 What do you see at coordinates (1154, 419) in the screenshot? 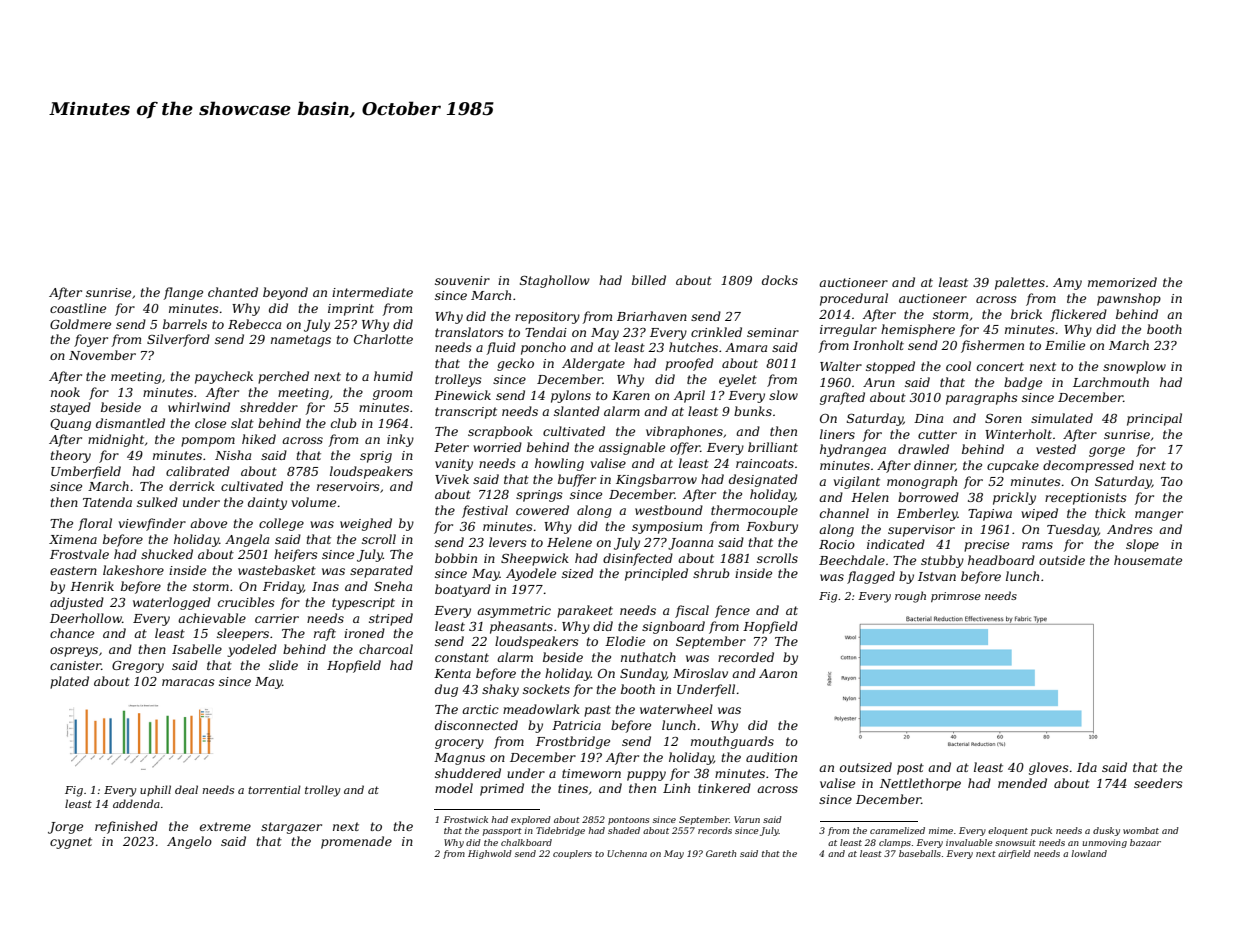
I see `principal` at bounding box center [1154, 419].
